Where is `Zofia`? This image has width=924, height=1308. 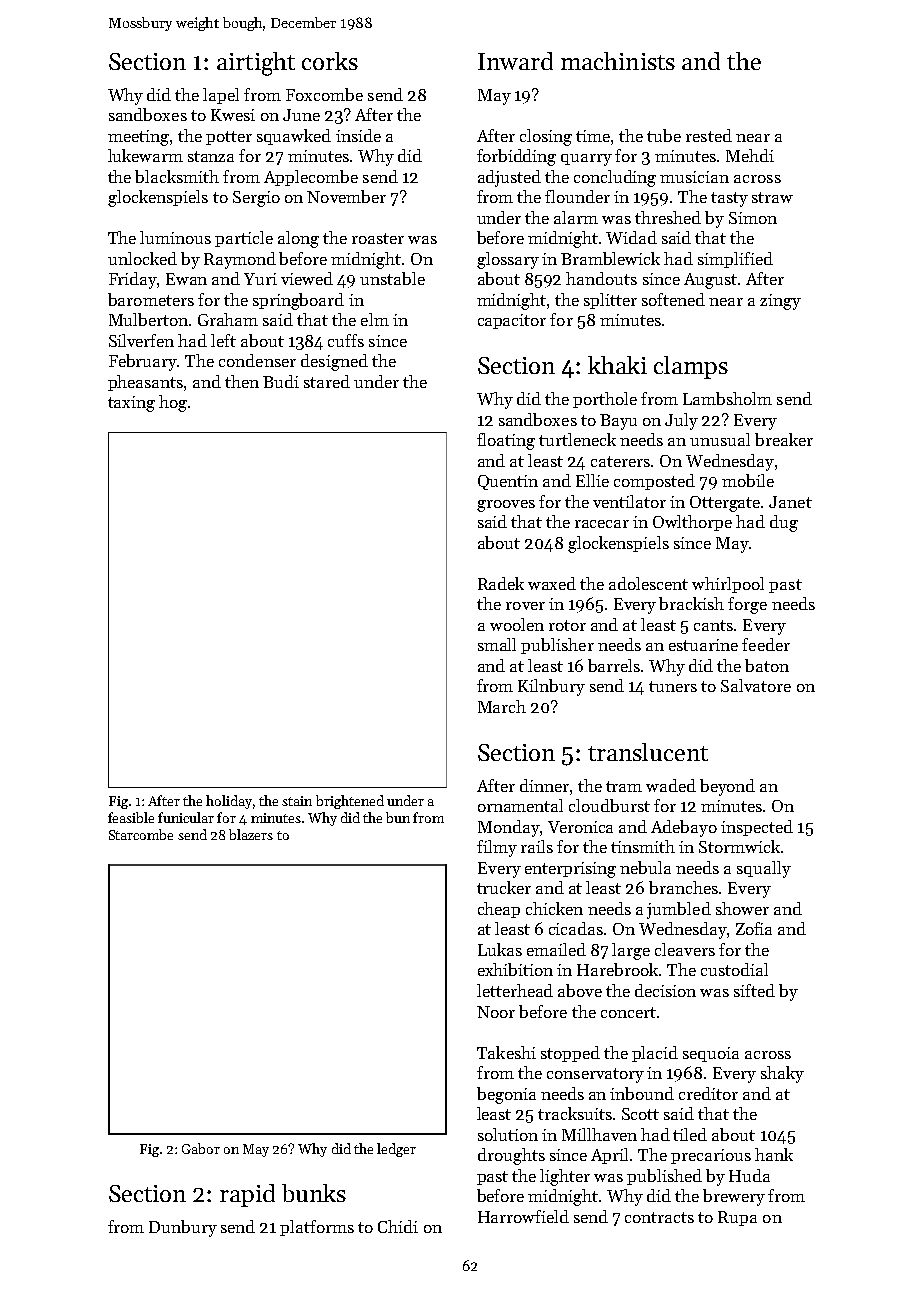 Zofia is located at coordinates (754, 928).
